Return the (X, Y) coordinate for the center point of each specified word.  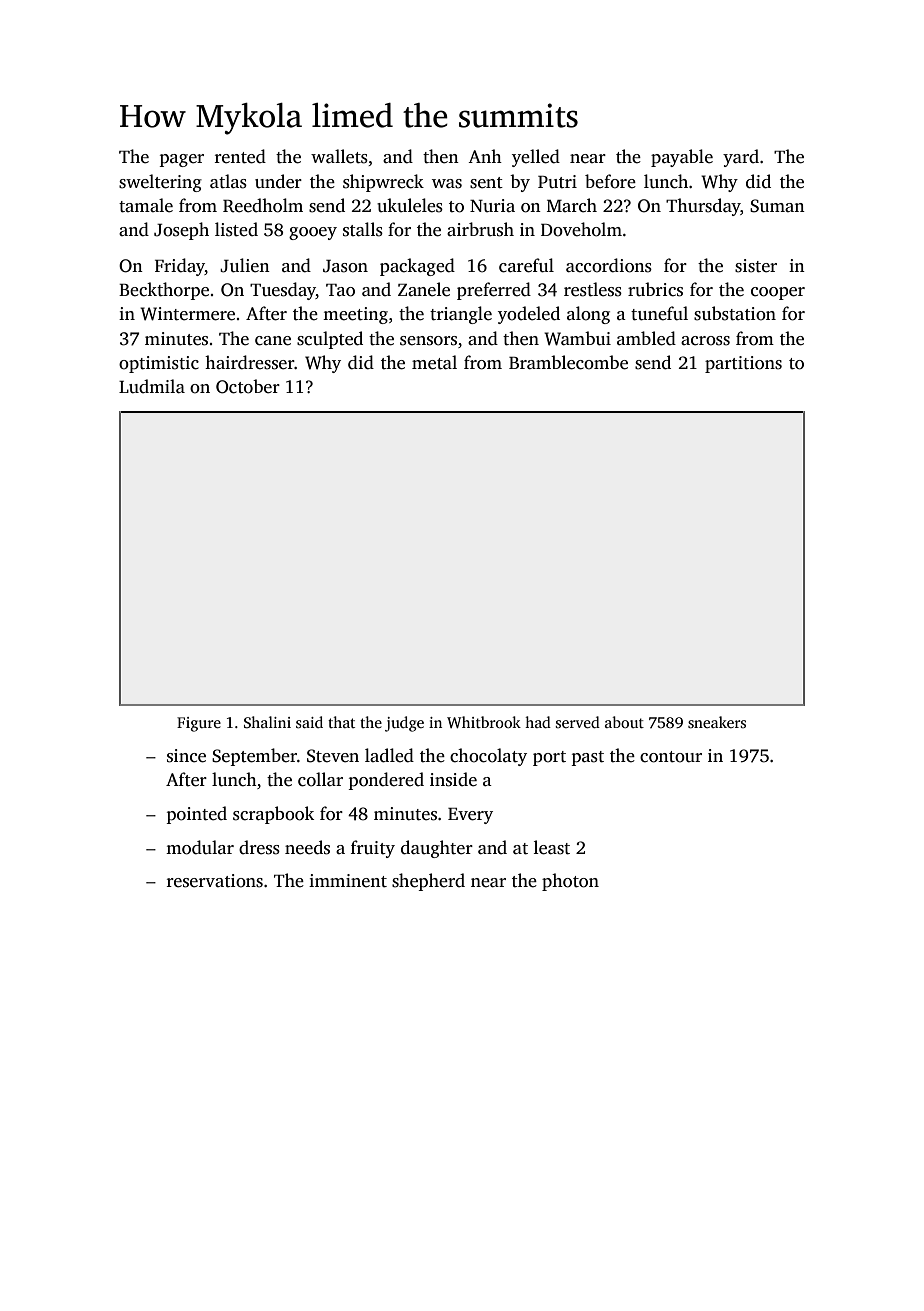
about (624, 722)
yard (741, 158)
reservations (215, 881)
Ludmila (152, 386)
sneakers (717, 722)
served (578, 722)
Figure (199, 724)
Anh (485, 156)
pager (181, 160)
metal (434, 362)
